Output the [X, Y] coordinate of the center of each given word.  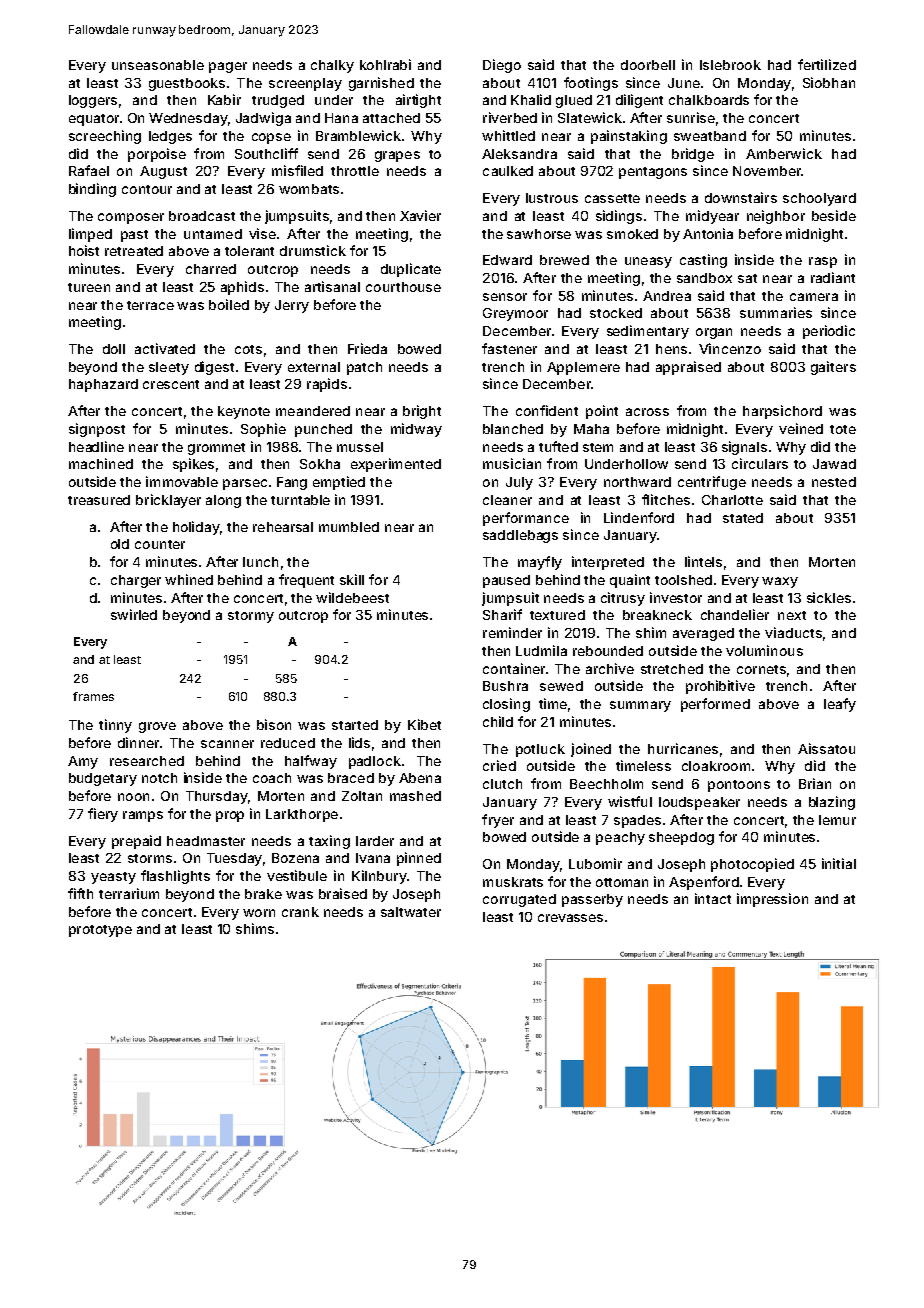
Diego [502, 66]
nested [834, 482]
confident [547, 410]
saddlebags [520, 536]
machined [101, 463]
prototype [100, 931]
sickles [829, 597]
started [355, 725]
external [314, 367]
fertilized [827, 64]
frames [93, 696]
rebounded [608, 651]
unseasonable [158, 65]
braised [343, 893]
